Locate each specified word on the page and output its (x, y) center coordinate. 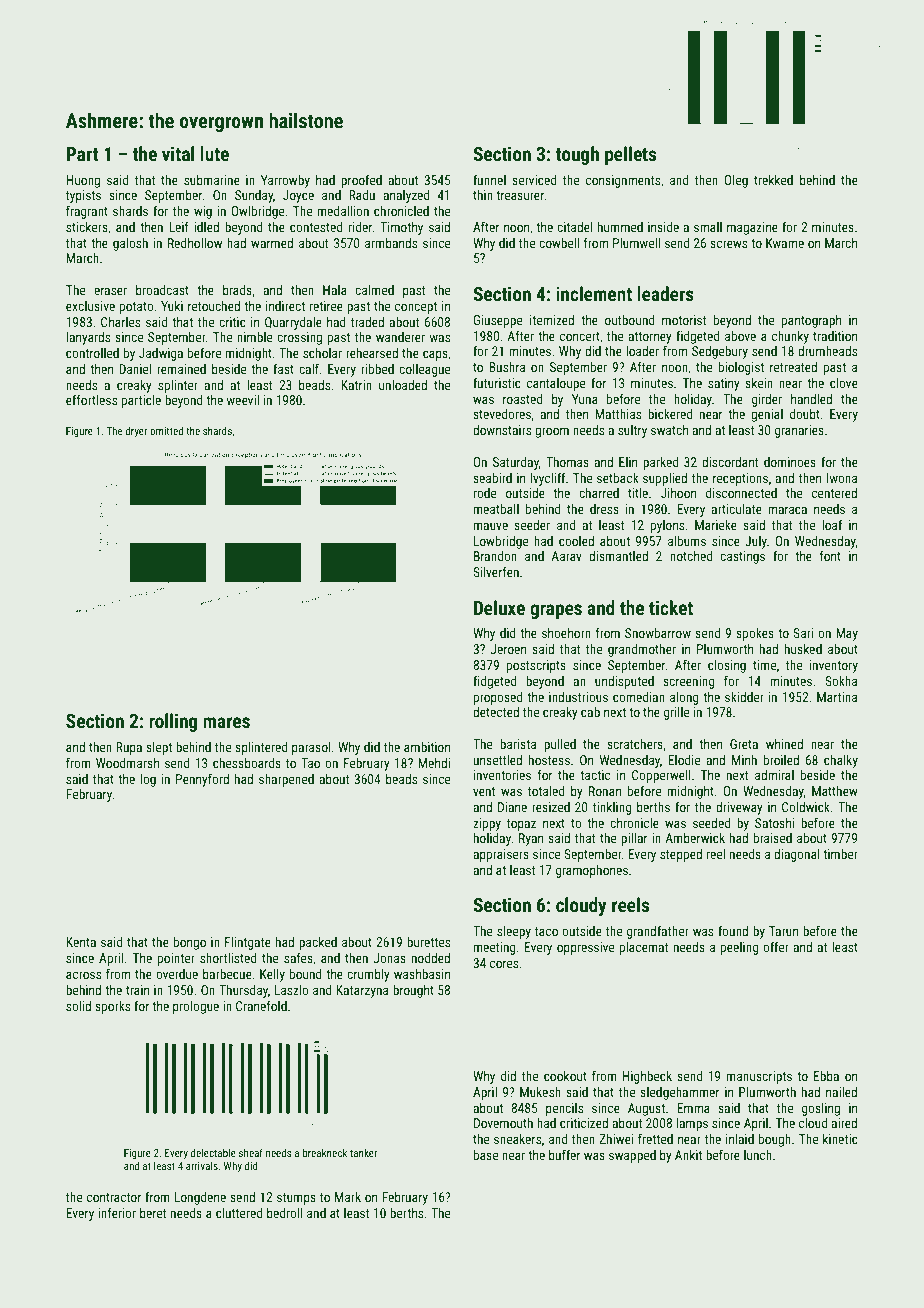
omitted (166, 430)
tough (577, 155)
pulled (560, 745)
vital (178, 153)
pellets (630, 155)
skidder (744, 697)
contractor (114, 1197)
